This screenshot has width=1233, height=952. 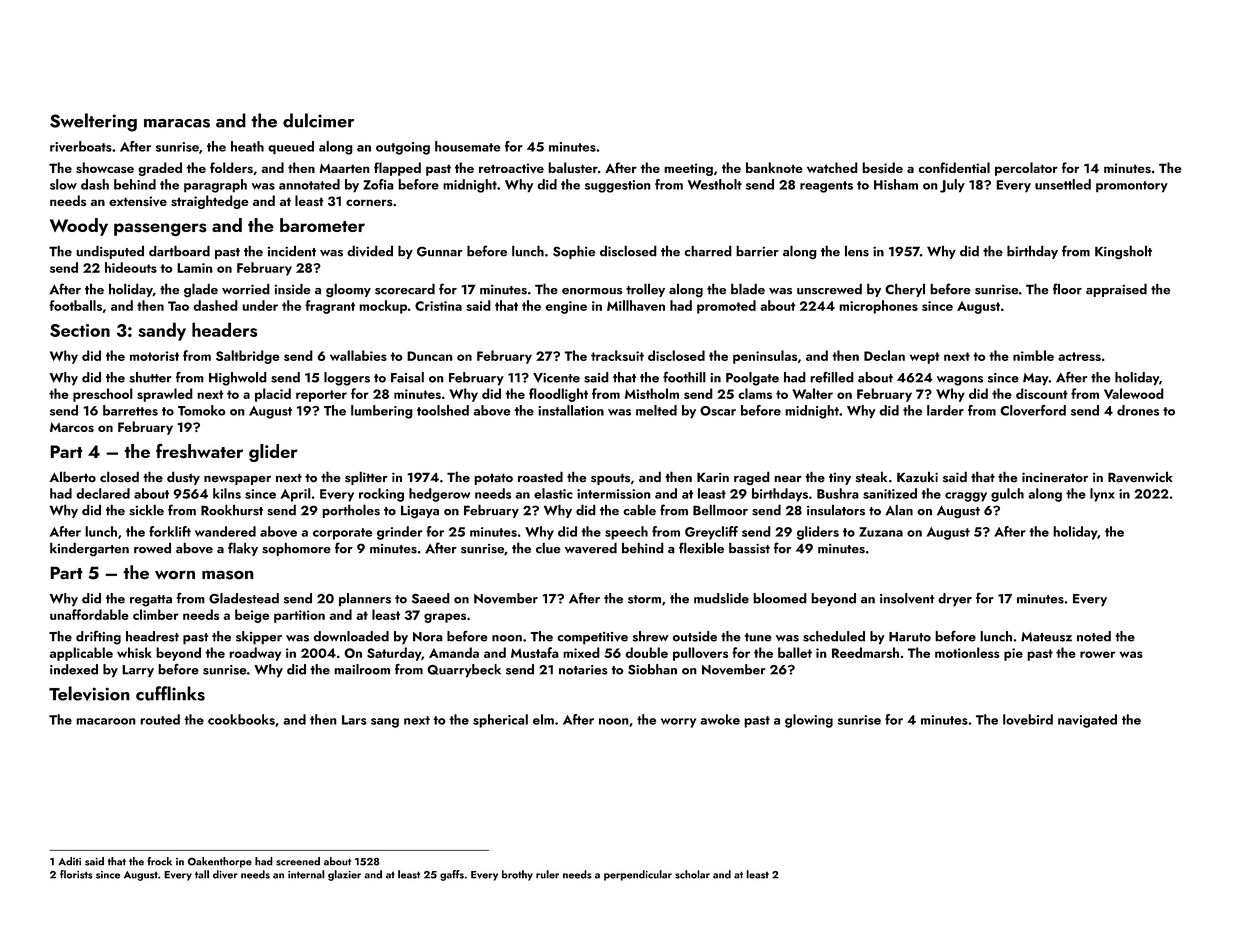 What do you see at coordinates (93, 122) in the screenshot?
I see `Sweltering` at bounding box center [93, 122].
